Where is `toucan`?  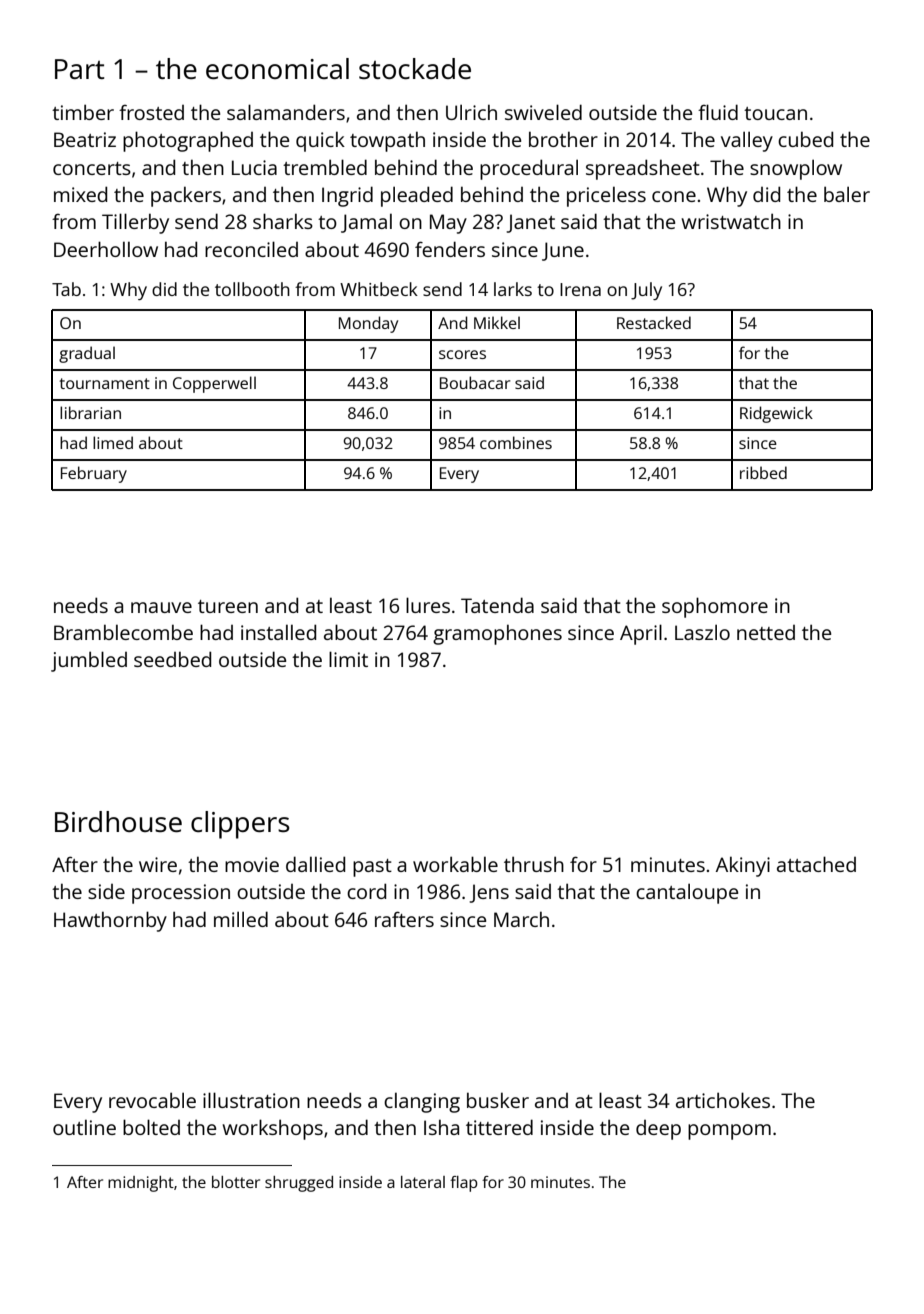
toucan is located at coordinates (775, 113).
